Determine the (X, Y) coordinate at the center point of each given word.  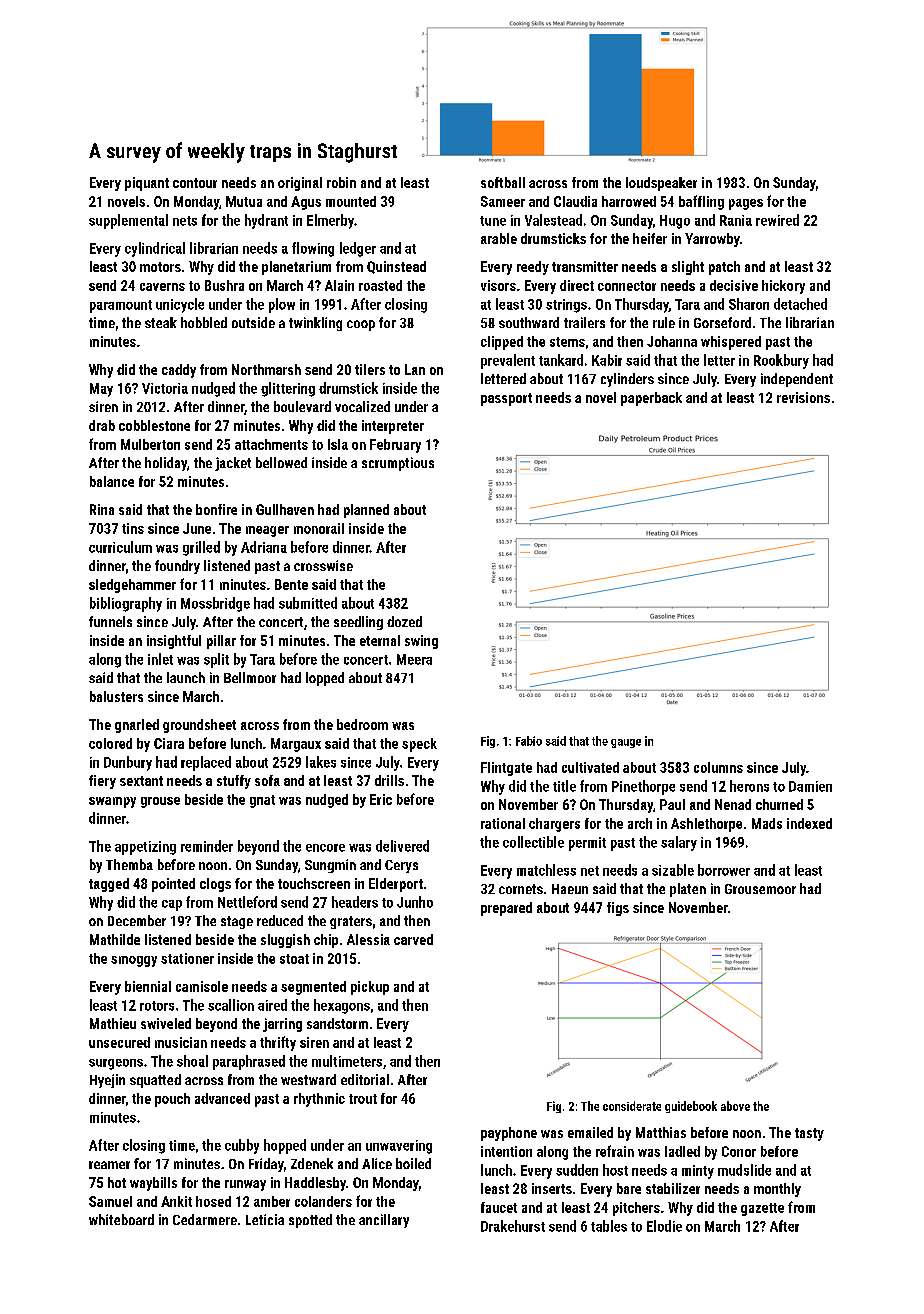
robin (341, 182)
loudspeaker (661, 184)
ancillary (384, 1221)
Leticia (265, 1219)
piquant (147, 184)
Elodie (664, 1226)
